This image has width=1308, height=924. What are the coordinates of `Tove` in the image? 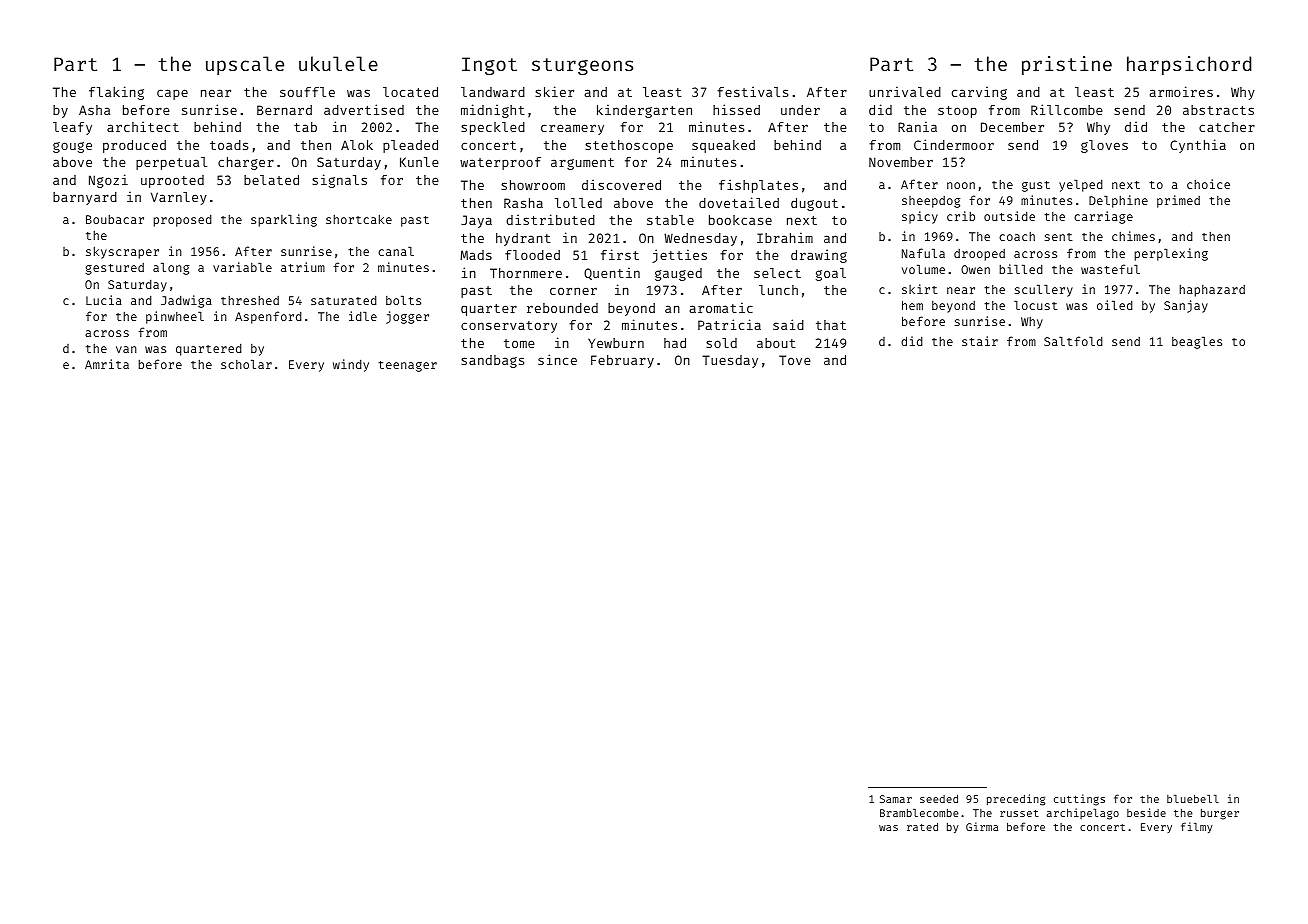 It's located at (795, 360).
